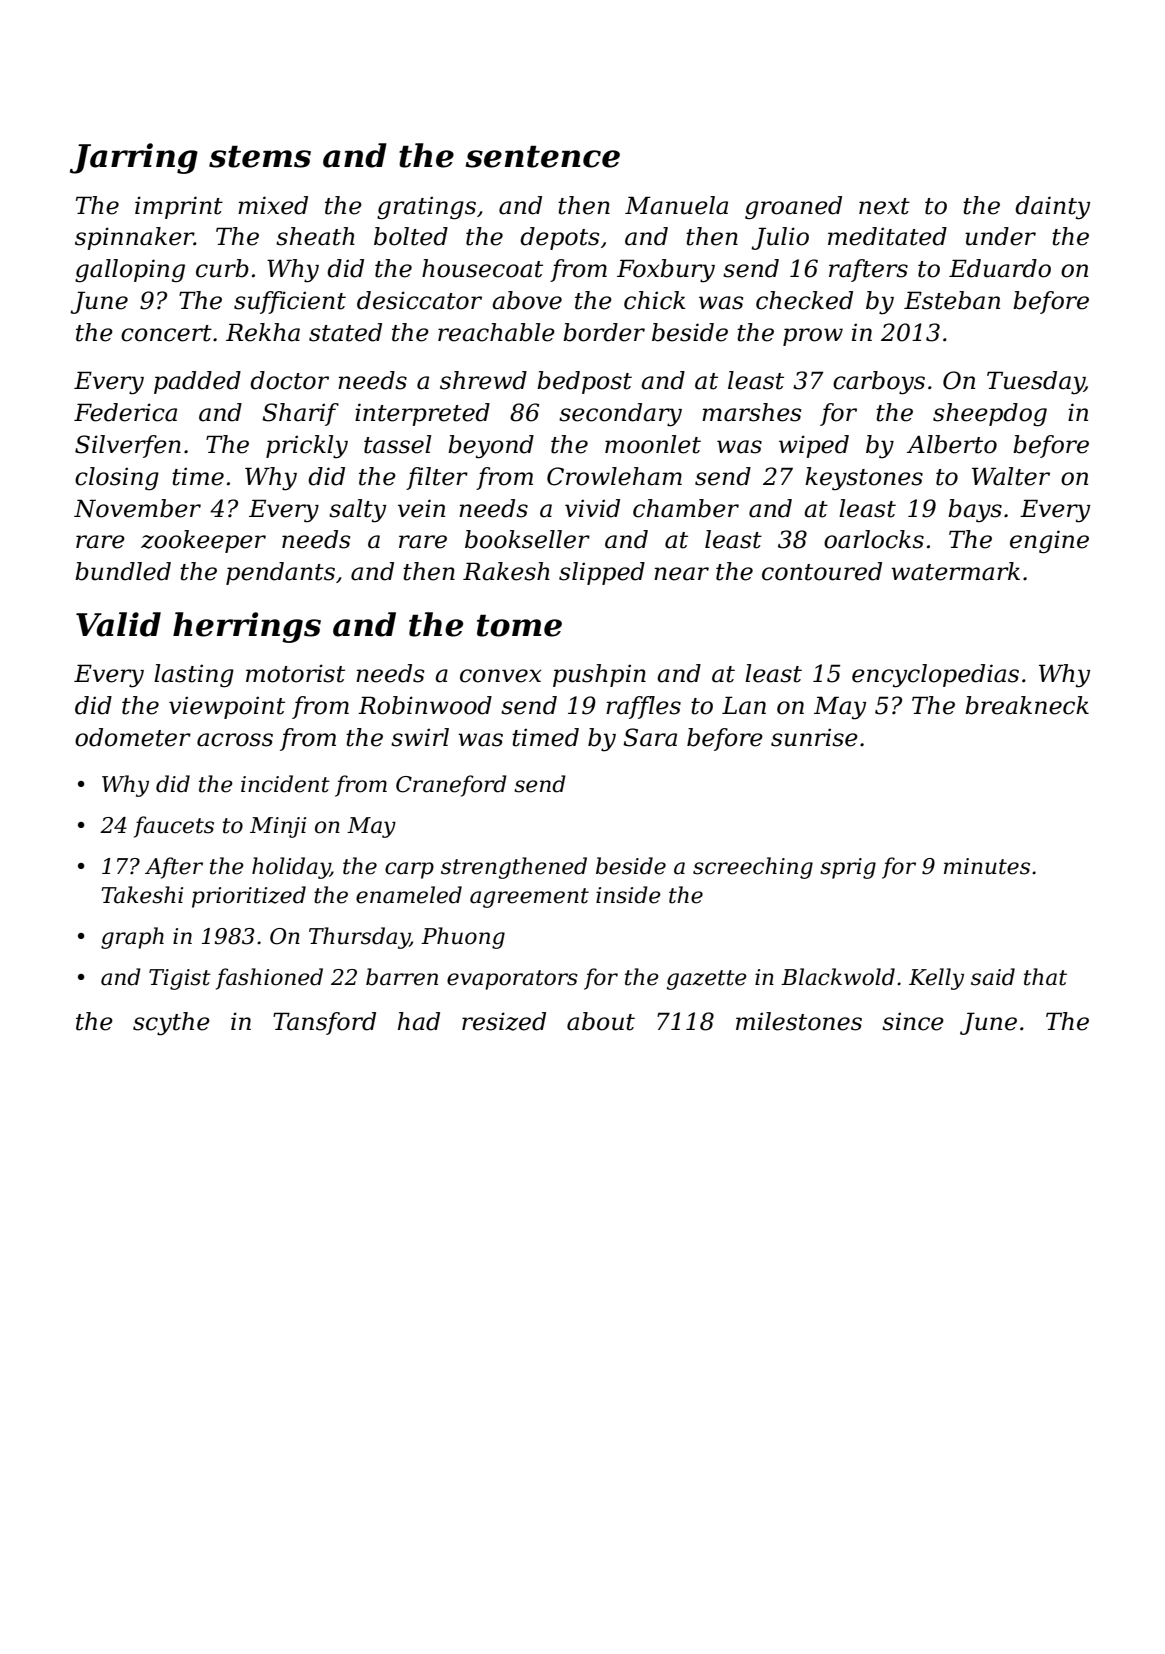 This screenshot has width=1165, height=1654. I want to click on Walter, so click(1011, 476).
